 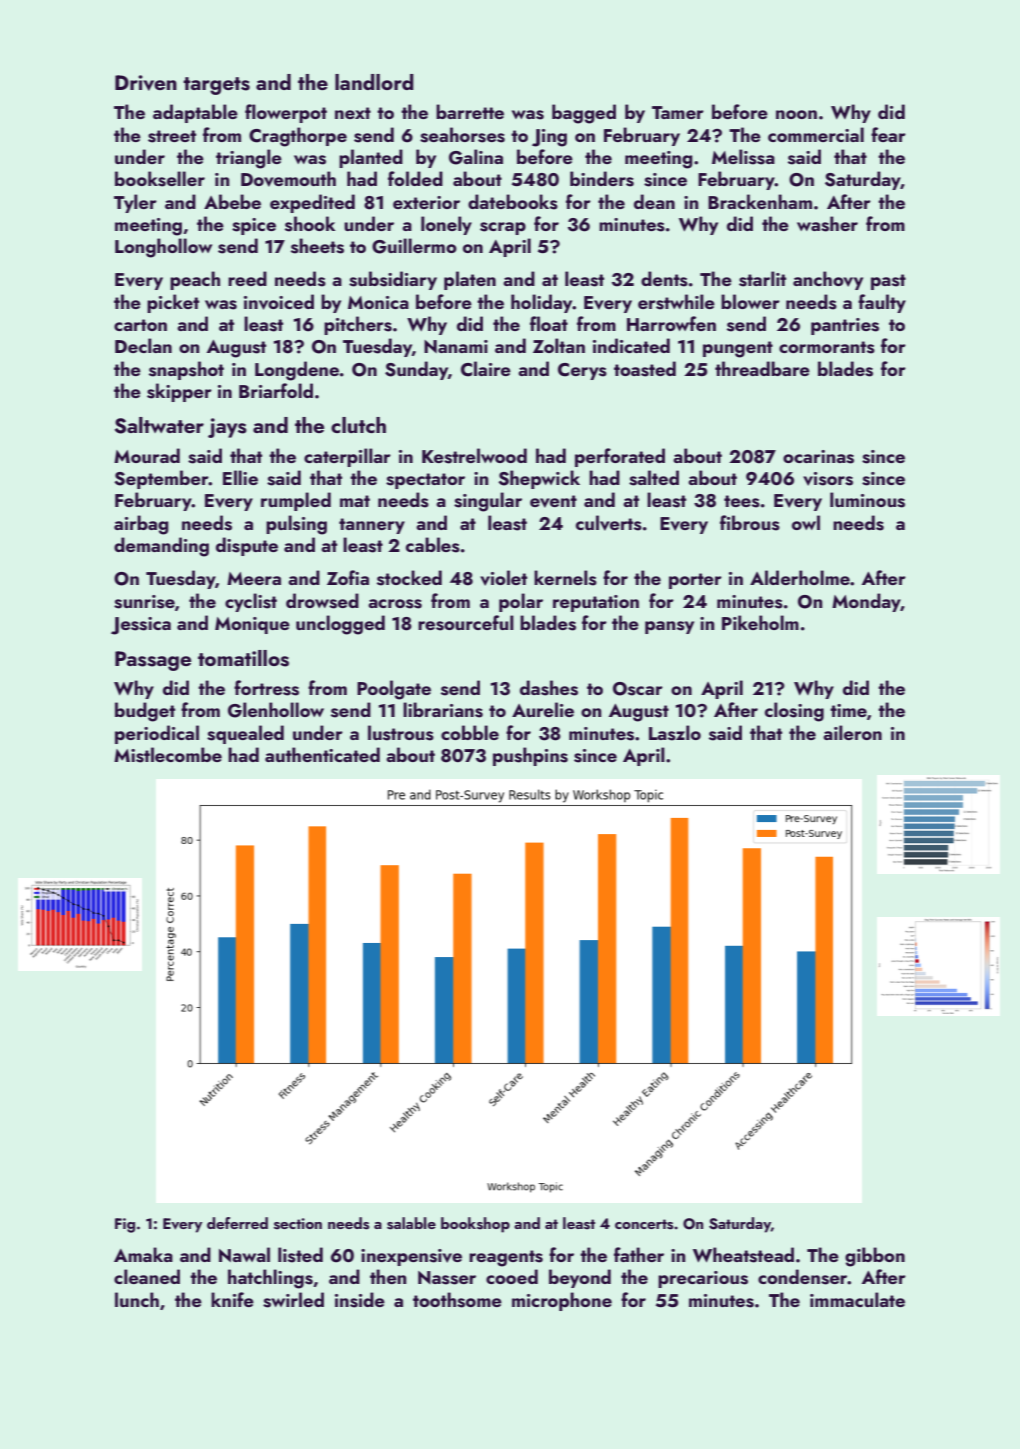 What do you see at coordinates (293, 1300) in the screenshot?
I see `swirled` at bounding box center [293, 1300].
